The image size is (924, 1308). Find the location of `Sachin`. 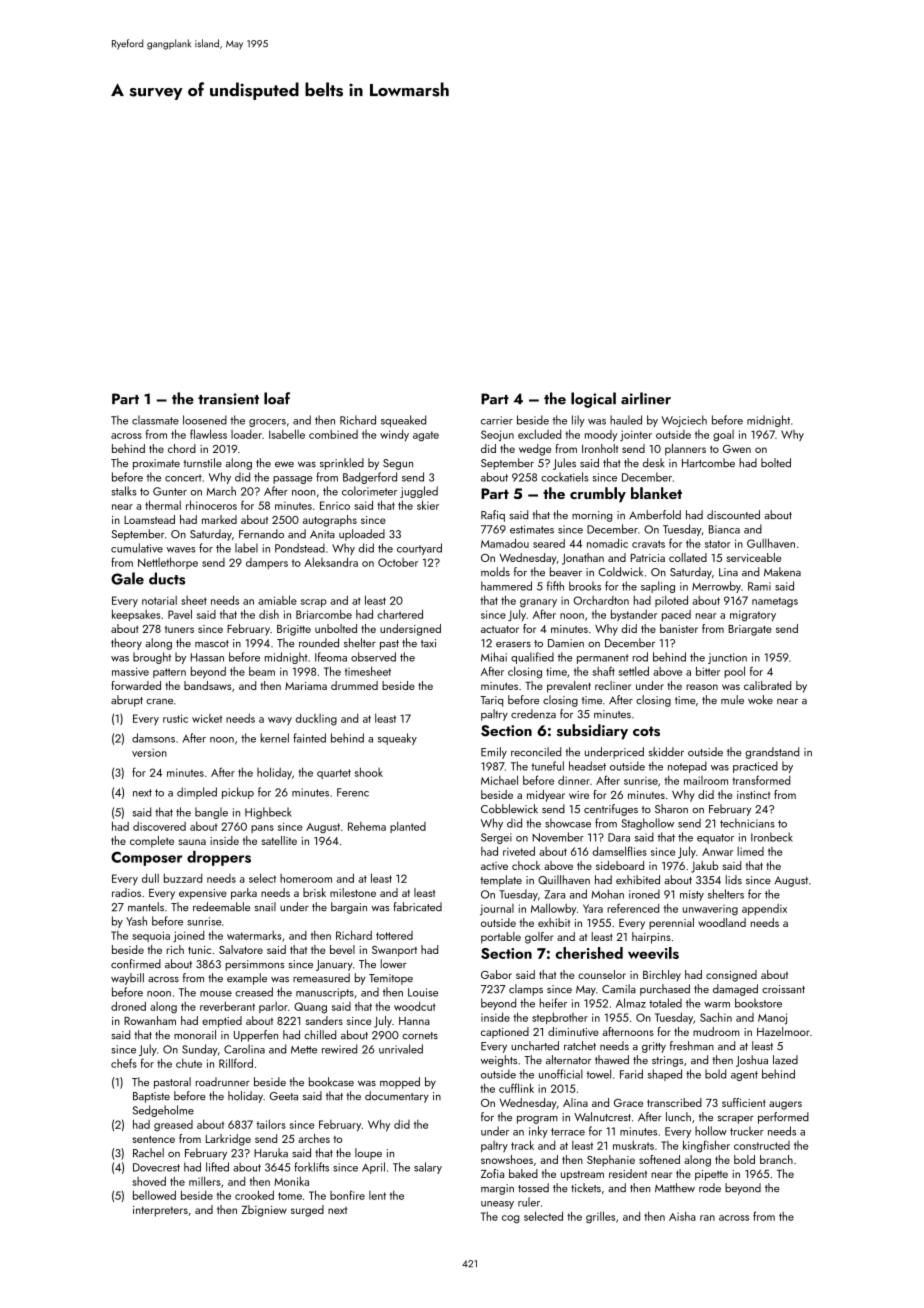

Sachin is located at coordinates (716, 1017).
